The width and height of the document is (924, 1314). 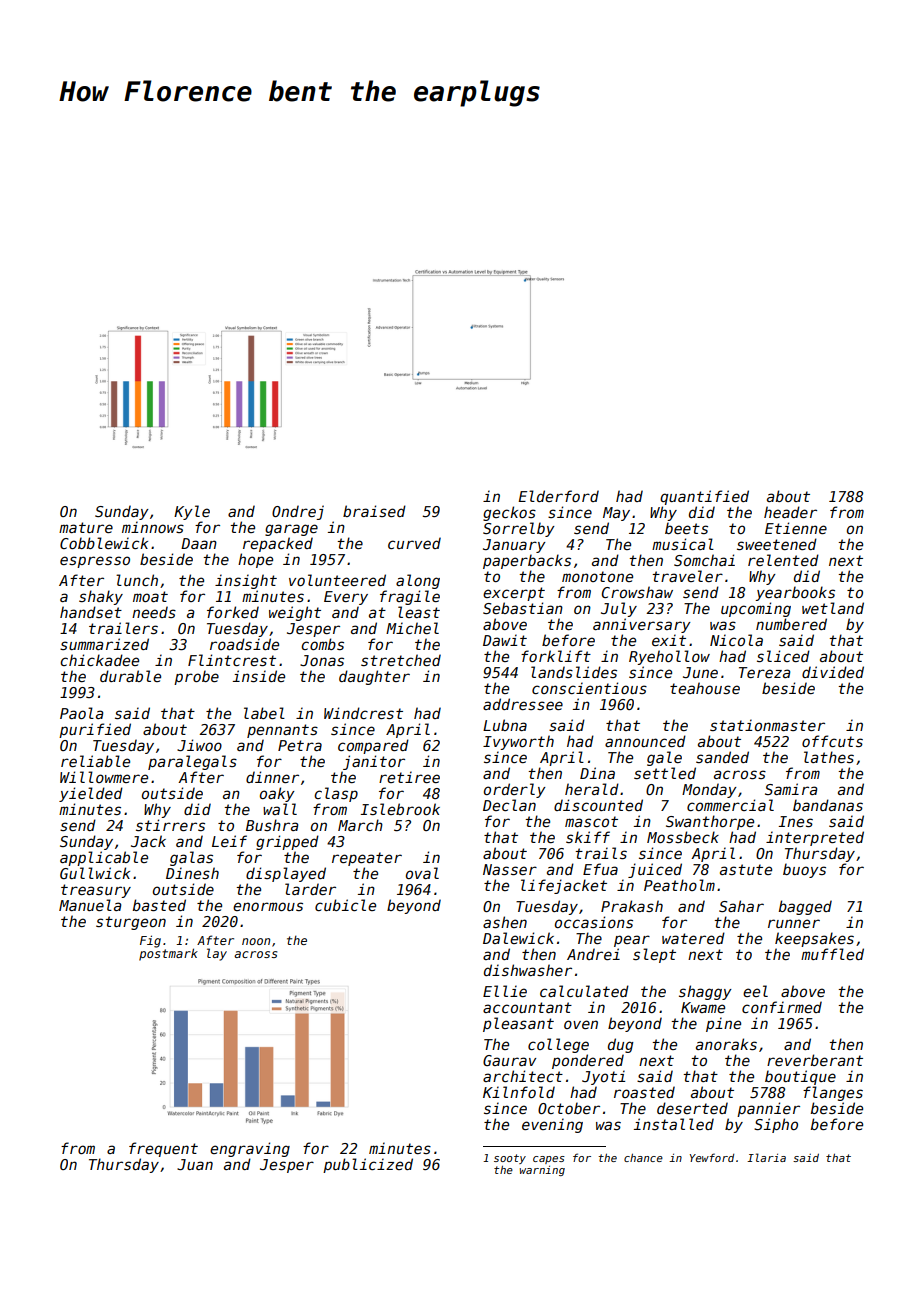 What do you see at coordinates (163, 1149) in the document?
I see `frequent` at bounding box center [163, 1149].
